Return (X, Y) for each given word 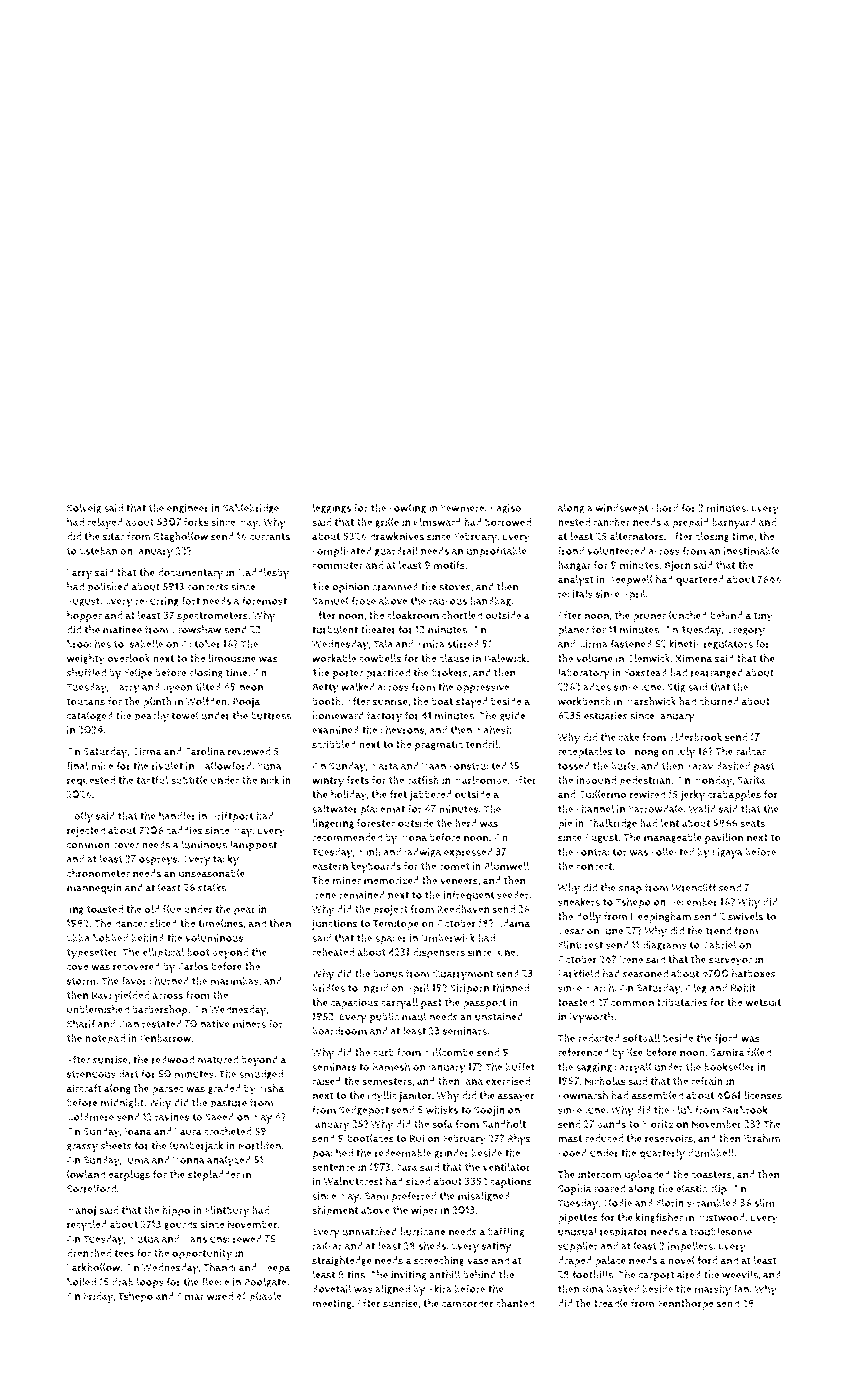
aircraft (84, 1088)
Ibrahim (762, 1138)
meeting (332, 1304)
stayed (472, 703)
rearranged (717, 673)
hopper (84, 616)
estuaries (606, 716)
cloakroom (413, 615)
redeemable (403, 1152)
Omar (190, 1296)
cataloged (90, 716)
